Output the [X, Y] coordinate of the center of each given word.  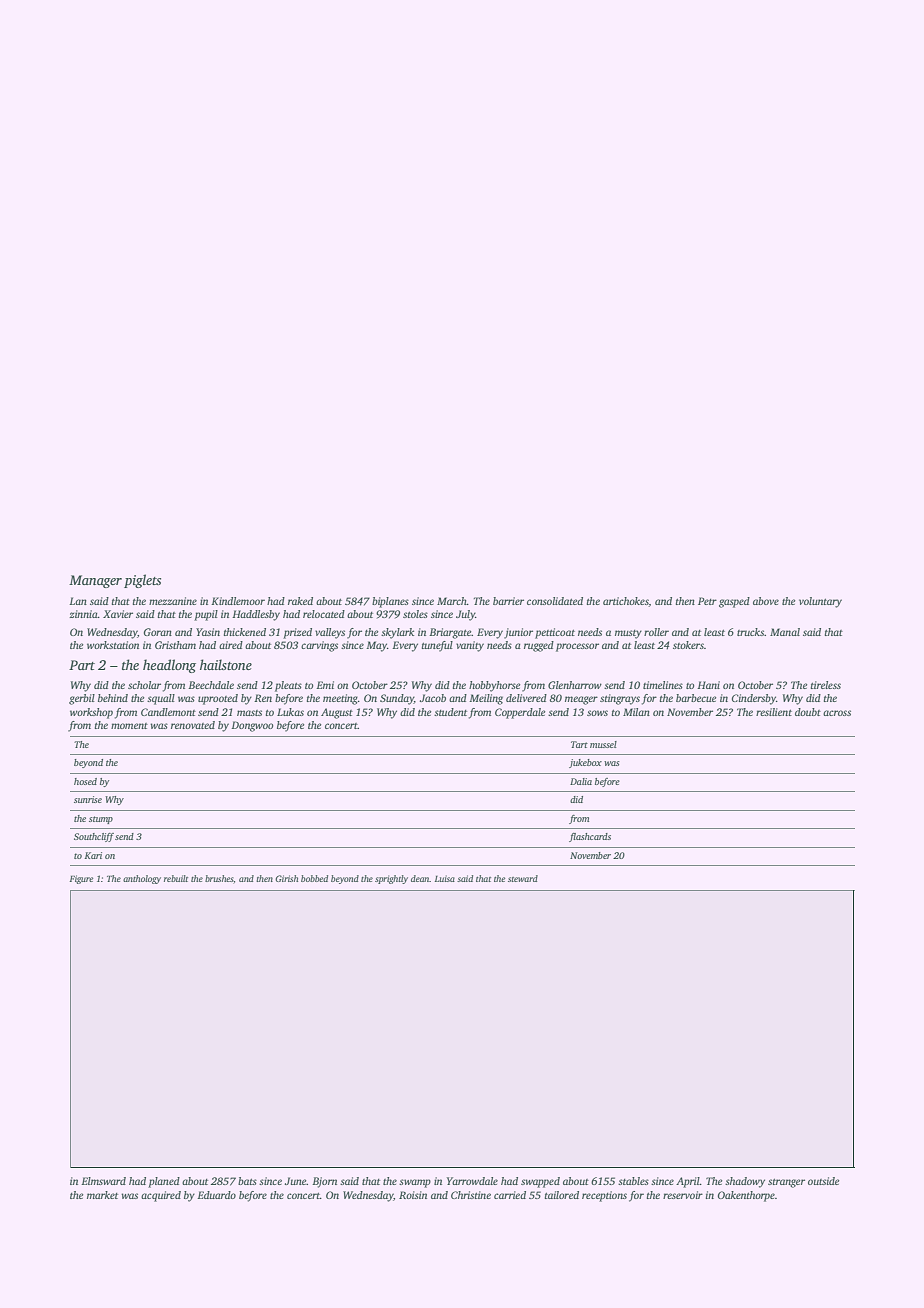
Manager [95, 581]
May [376, 646]
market [102, 1195]
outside [823, 1181]
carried [510, 1195]
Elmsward [103, 1181]
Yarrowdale [472, 1181]
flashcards [590, 837]
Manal [785, 632]
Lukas [290, 712]
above [766, 601]
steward [523, 878]
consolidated [555, 601]
